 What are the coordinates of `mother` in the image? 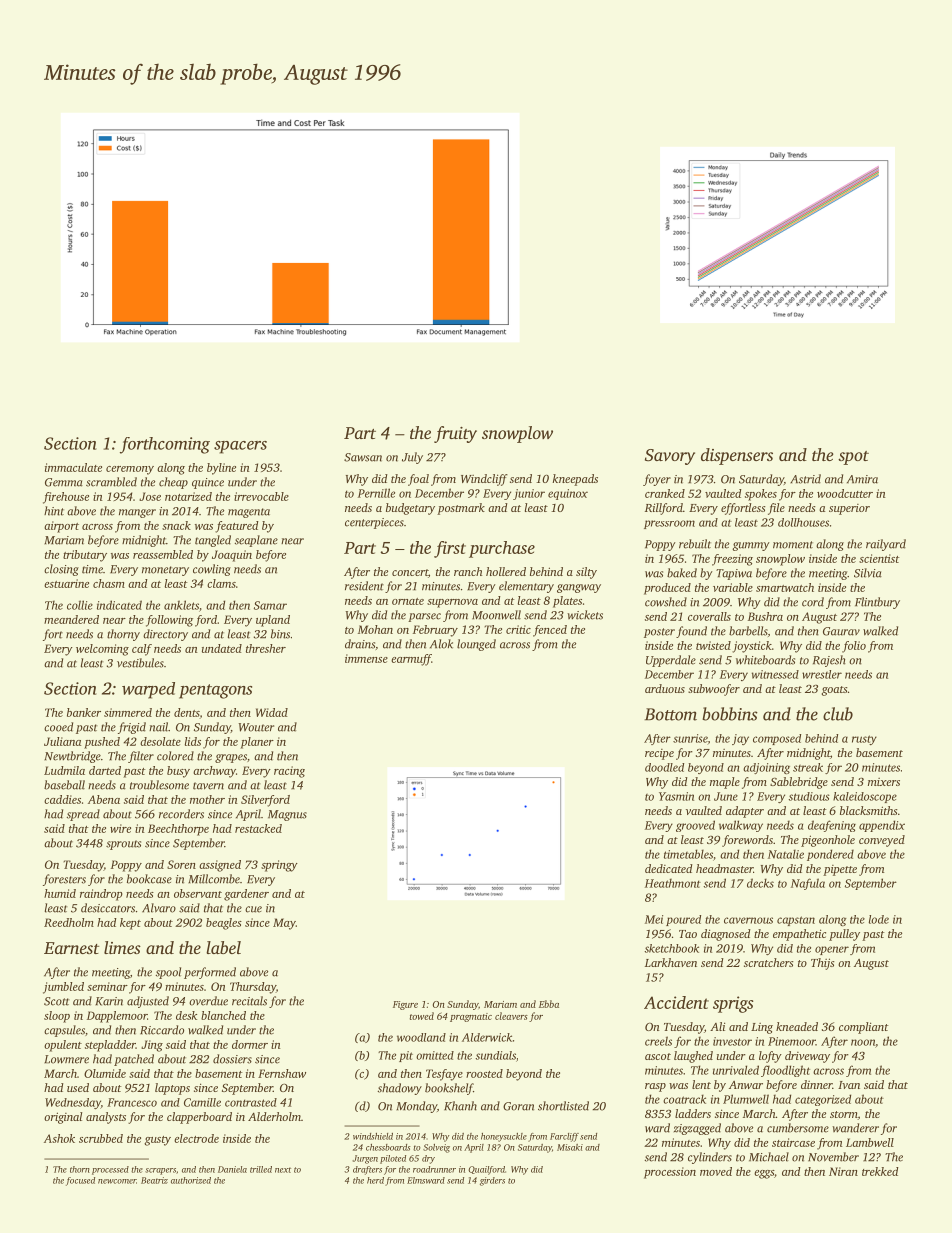 It's located at (207, 799).
